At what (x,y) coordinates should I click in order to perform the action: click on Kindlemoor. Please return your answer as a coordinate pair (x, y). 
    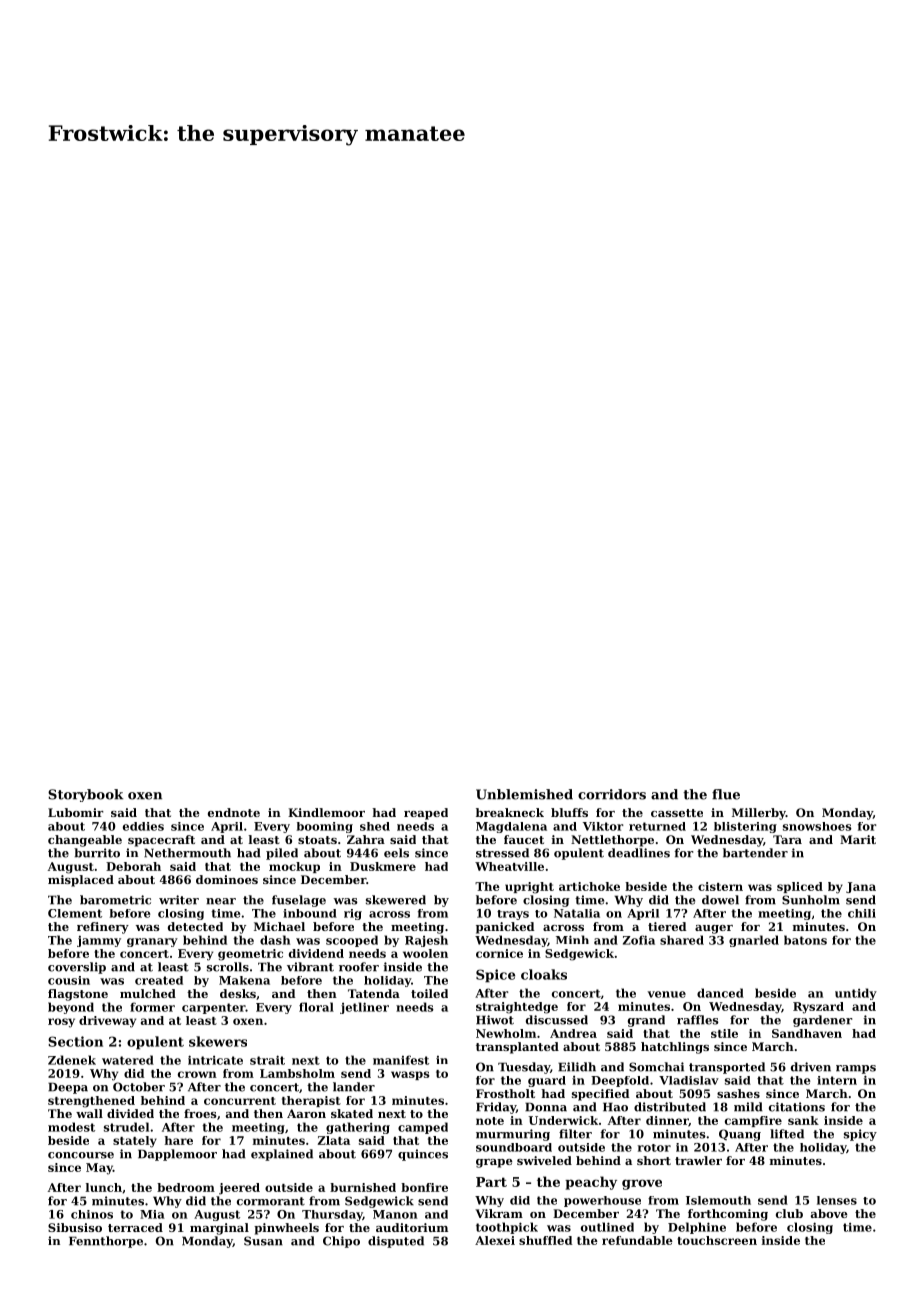
    Looking at the image, I should click on (326, 812).
